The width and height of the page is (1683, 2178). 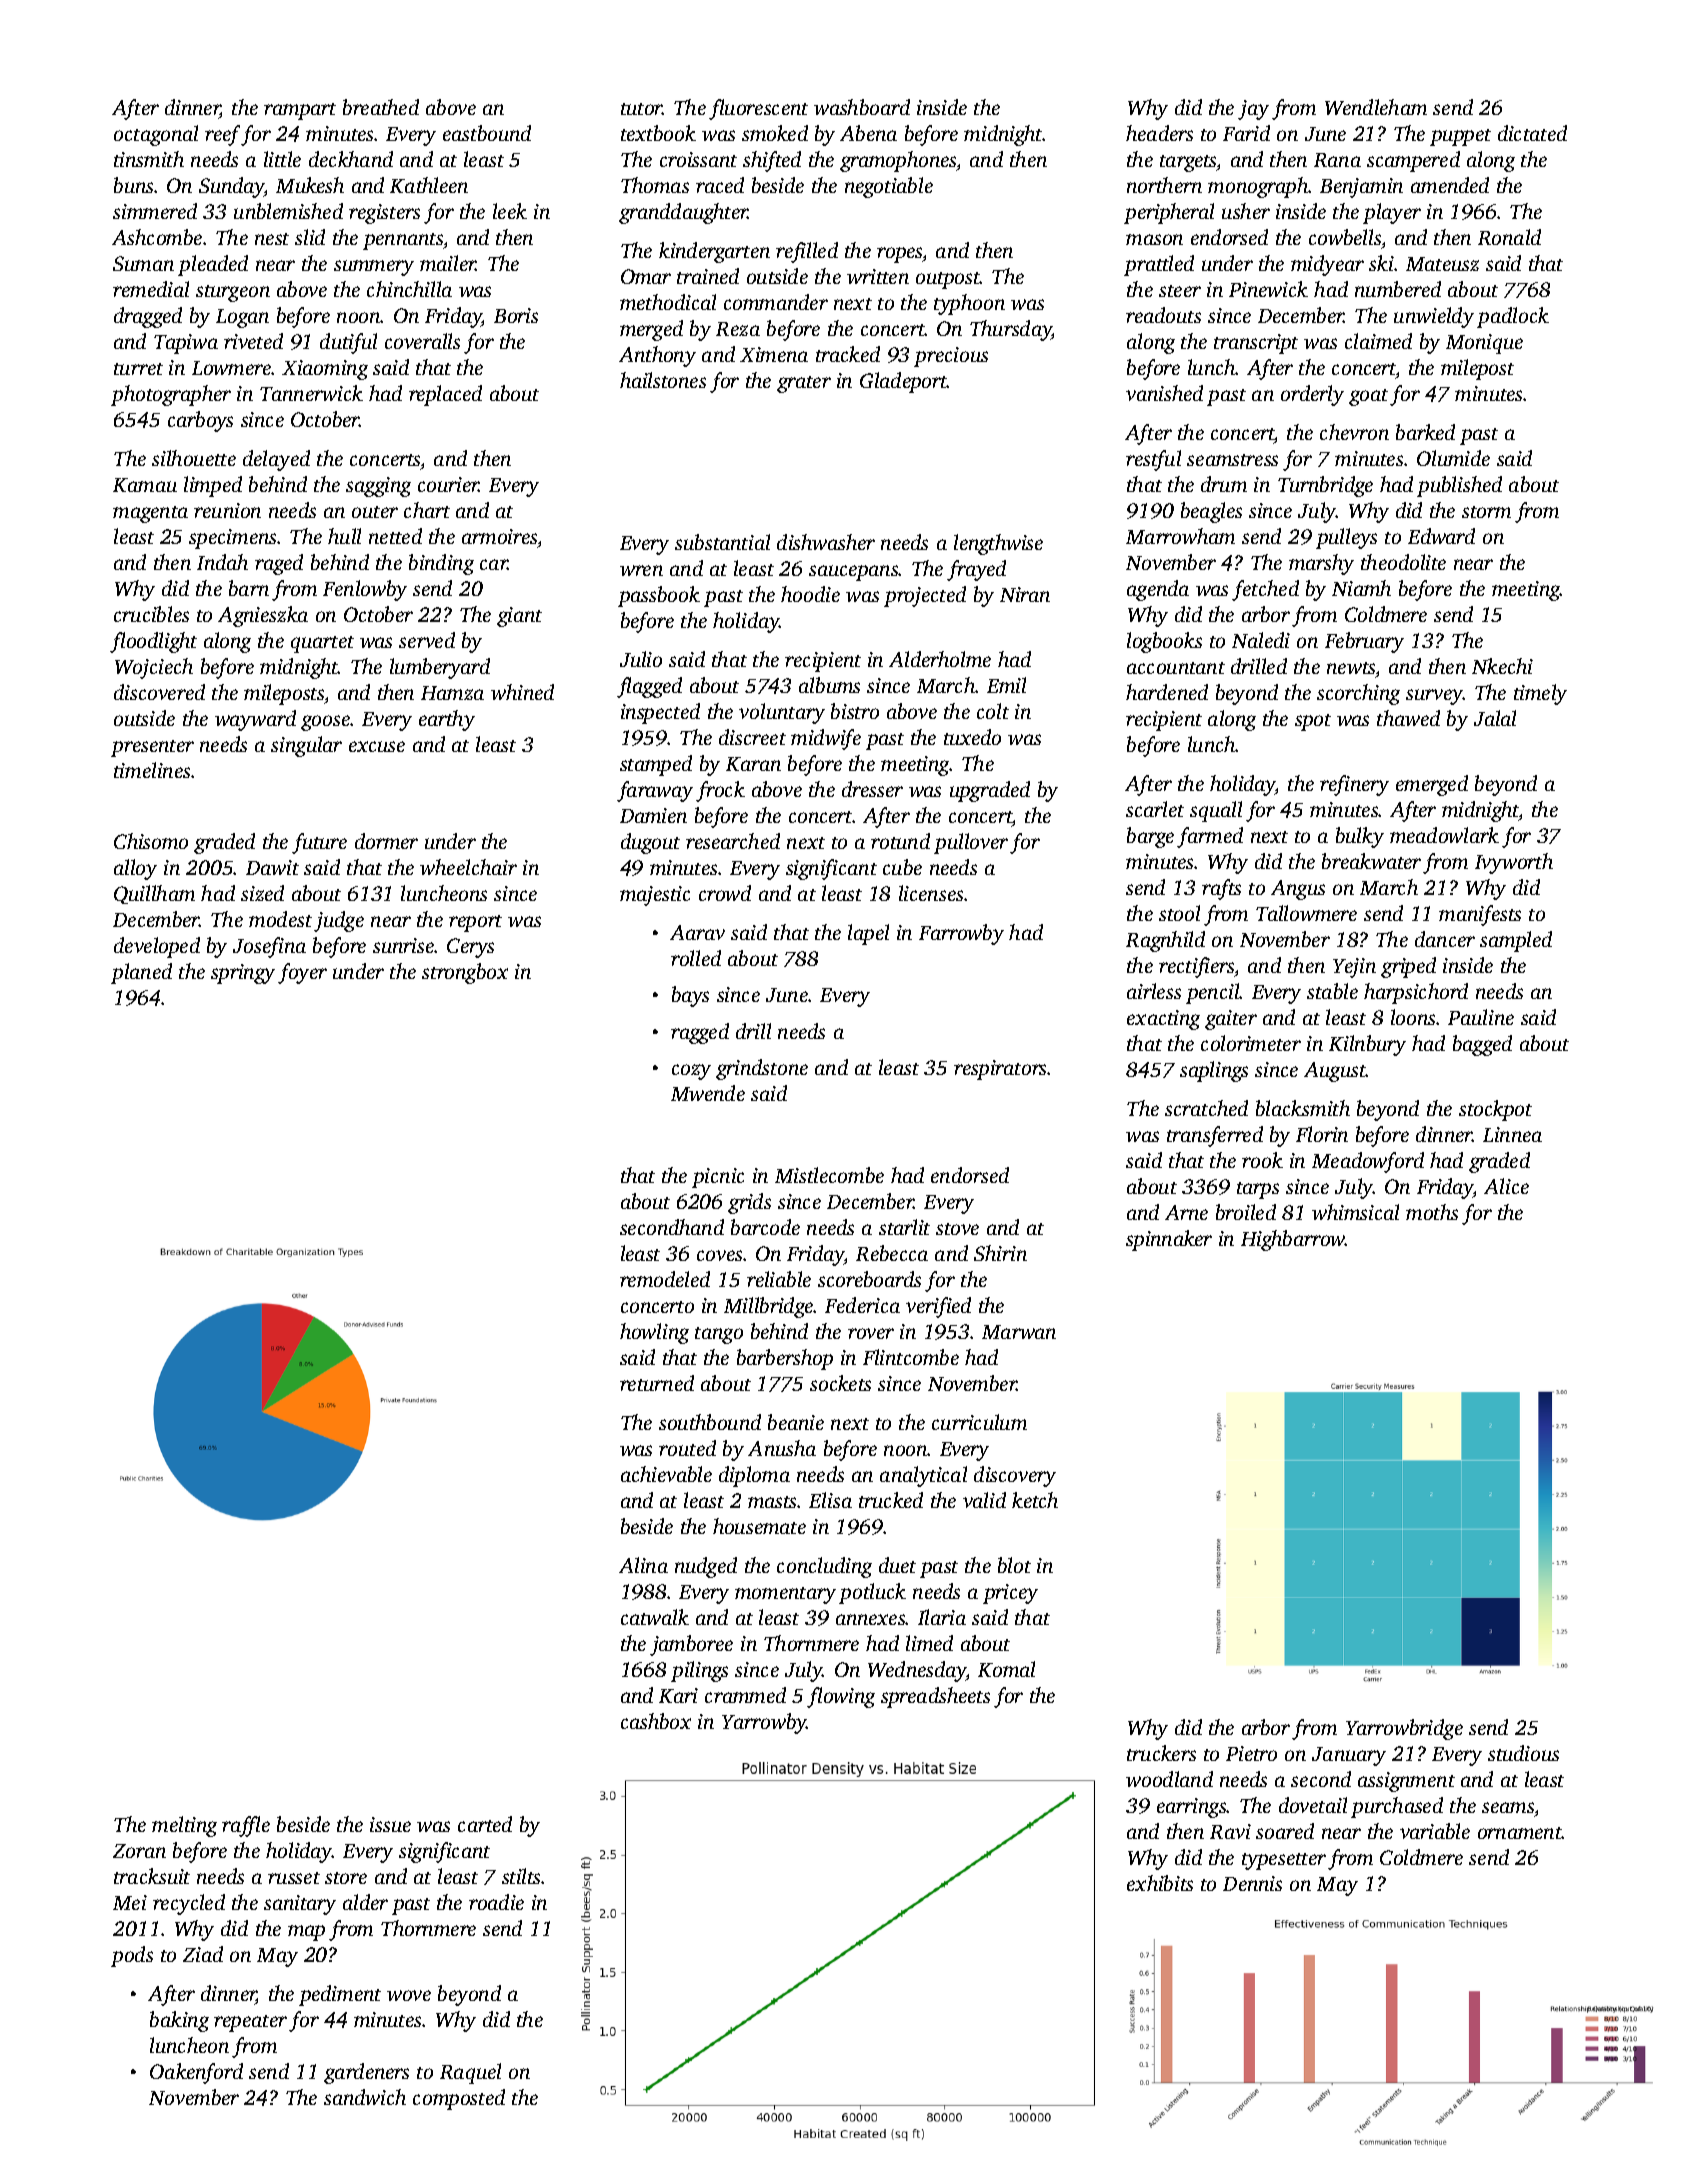 I want to click on Wendleham, so click(x=1376, y=107).
